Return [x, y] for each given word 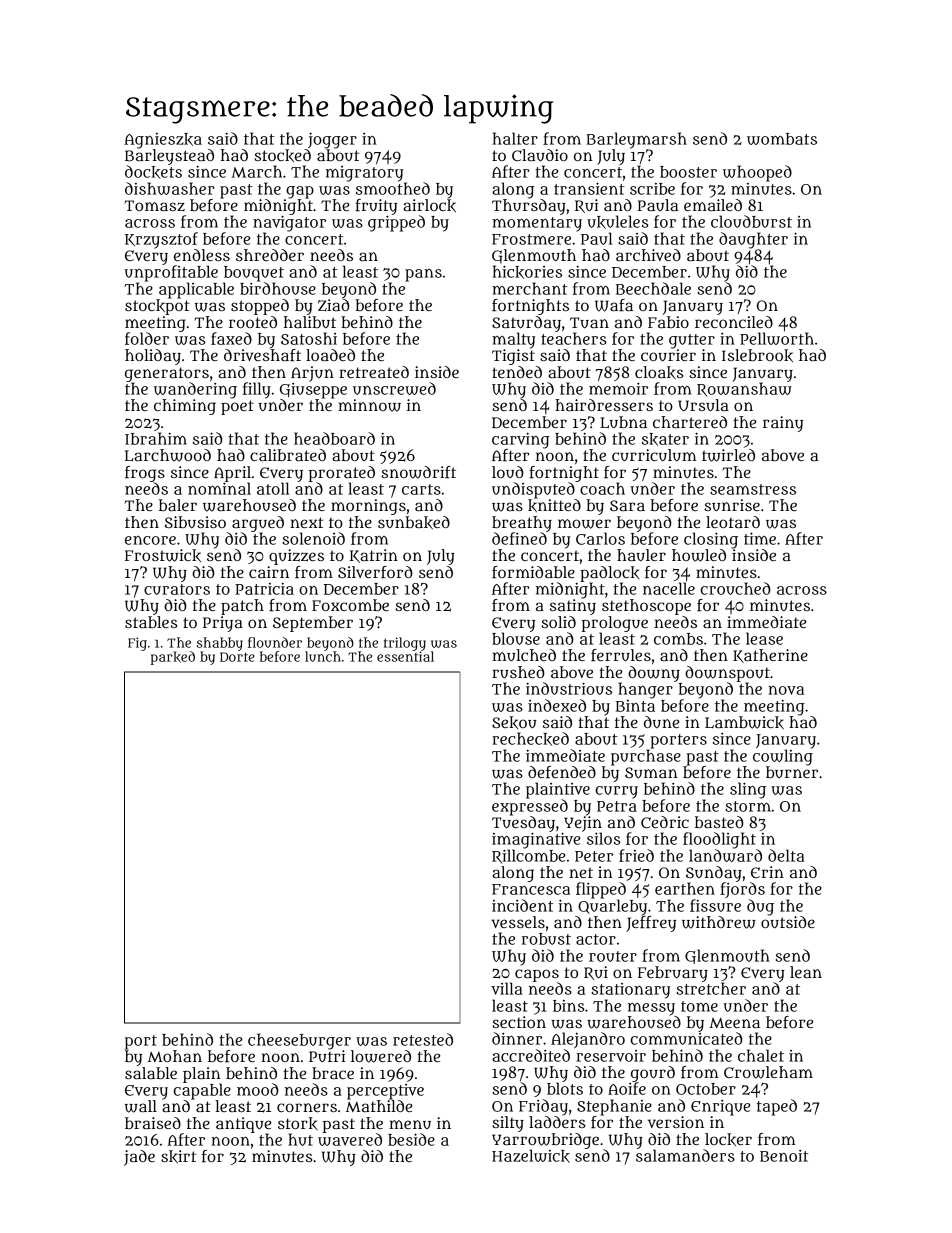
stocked [282, 155]
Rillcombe [528, 856]
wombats [782, 139]
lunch [323, 656]
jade [139, 1158]
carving [521, 441]
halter [515, 138]
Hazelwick [531, 1156]
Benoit [784, 1156]
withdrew [719, 922]
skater [665, 439]
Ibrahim [156, 438]
